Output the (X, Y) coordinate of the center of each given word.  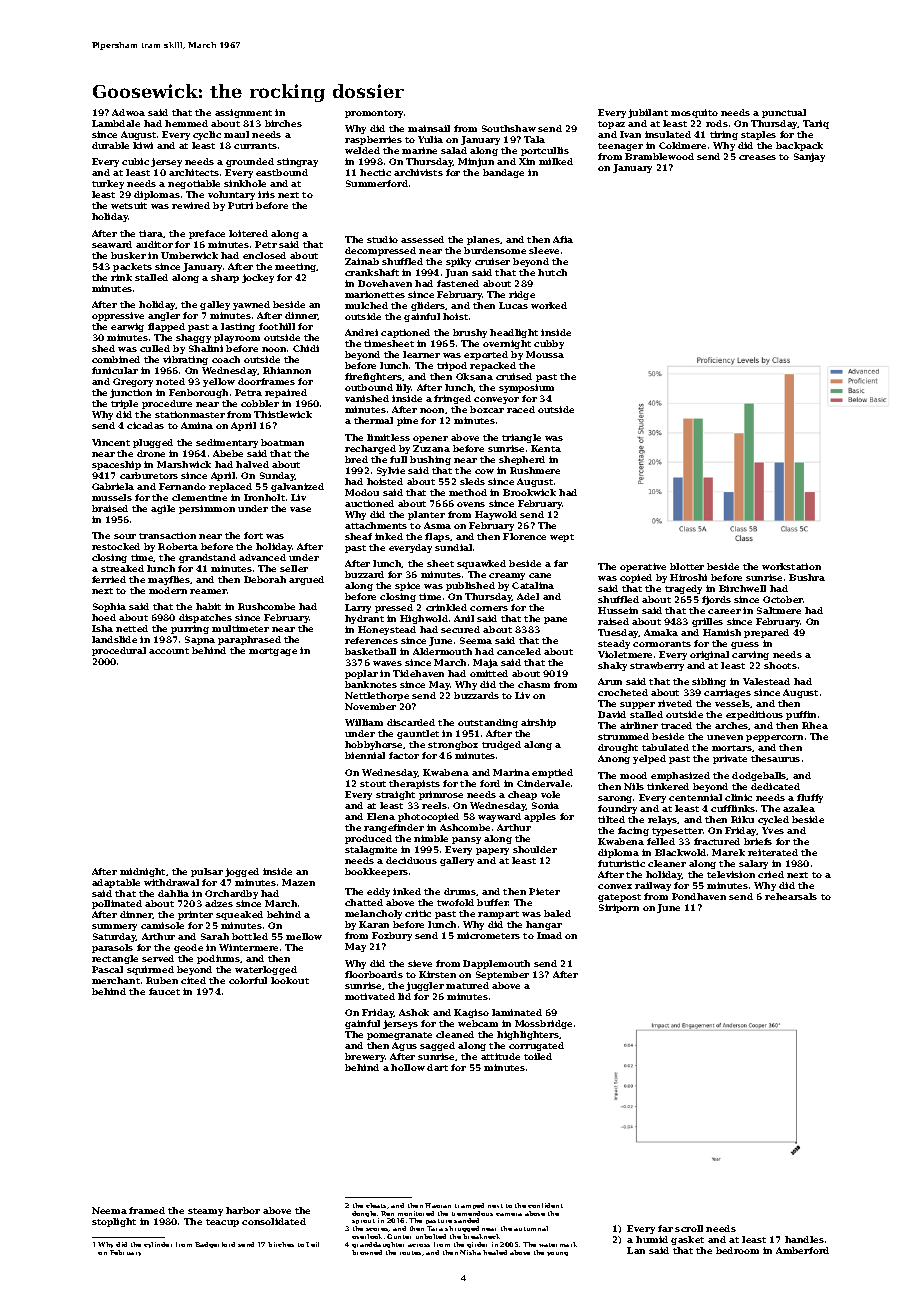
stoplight (114, 1222)
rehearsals (791, 896)
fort (253, 535)
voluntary (231, 195)
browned (367, 1252)
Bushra (807, 577)
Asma (437, 525)
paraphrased (249, 640)
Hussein (618, 610)
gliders (428, 306)
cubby (549, 344)
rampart (498, 915)
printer (195, 915)
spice (407, 586)
